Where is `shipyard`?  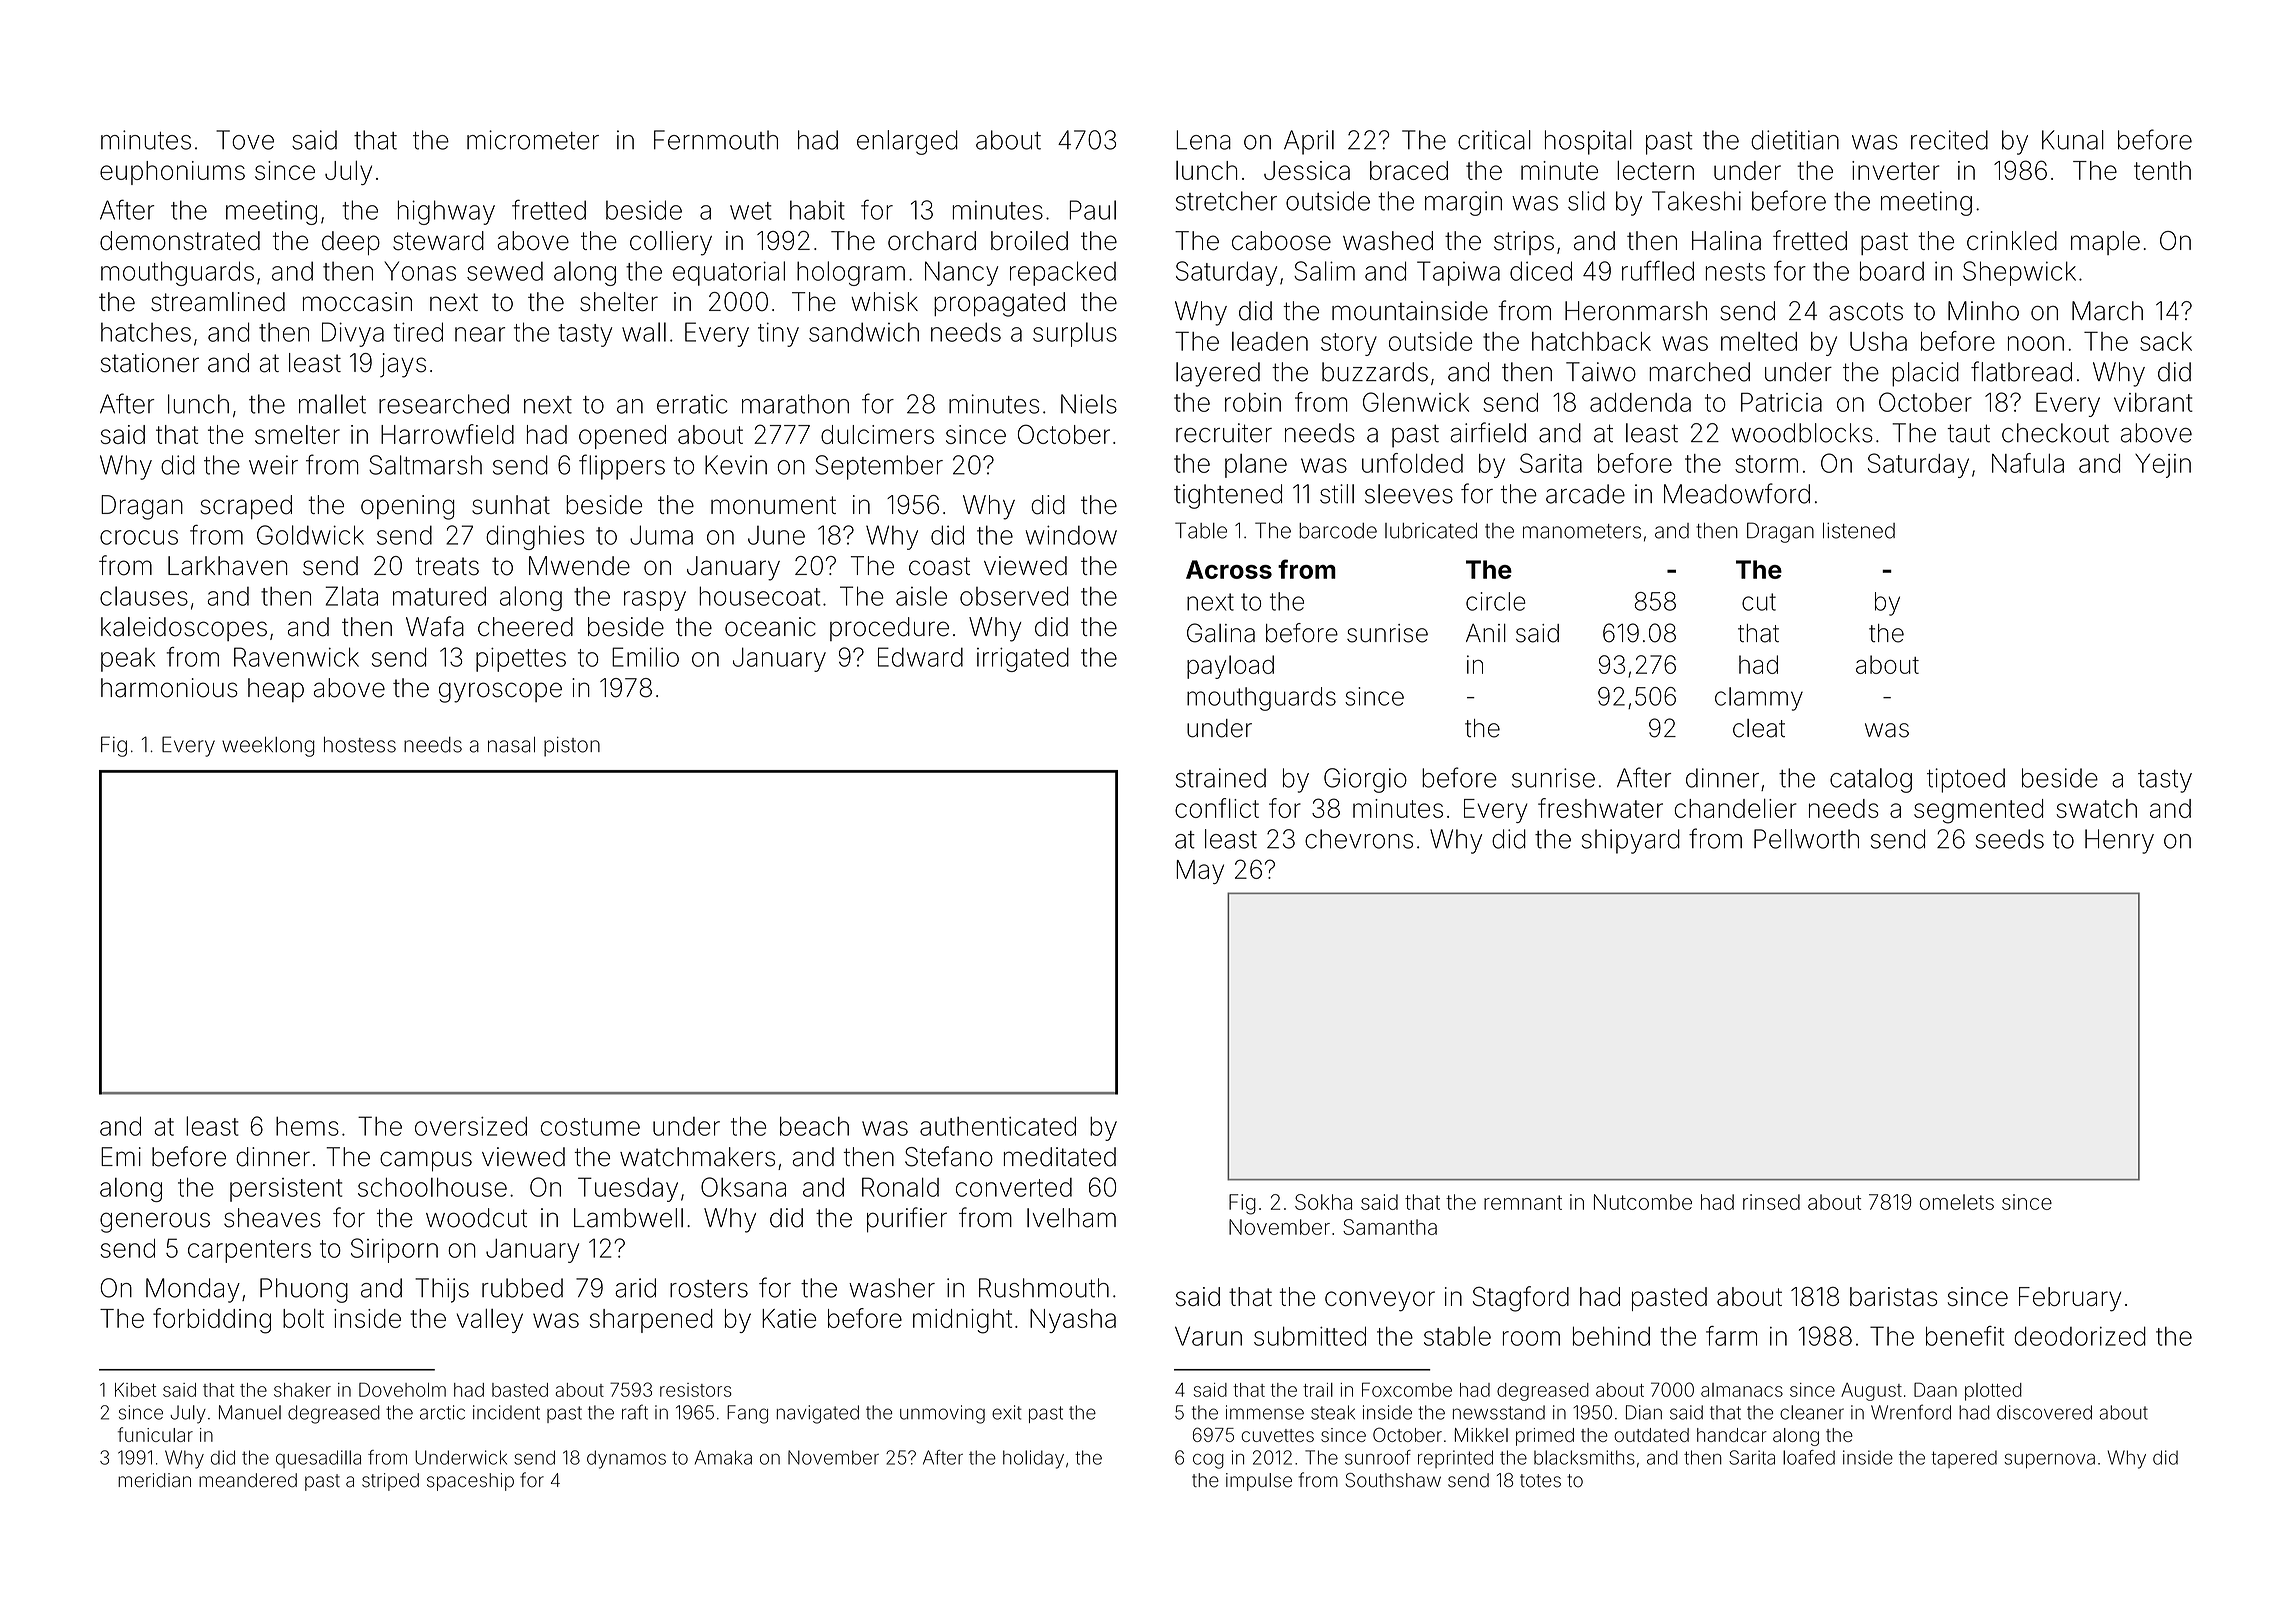
shipyard is located at coordinates (1631, 841).
